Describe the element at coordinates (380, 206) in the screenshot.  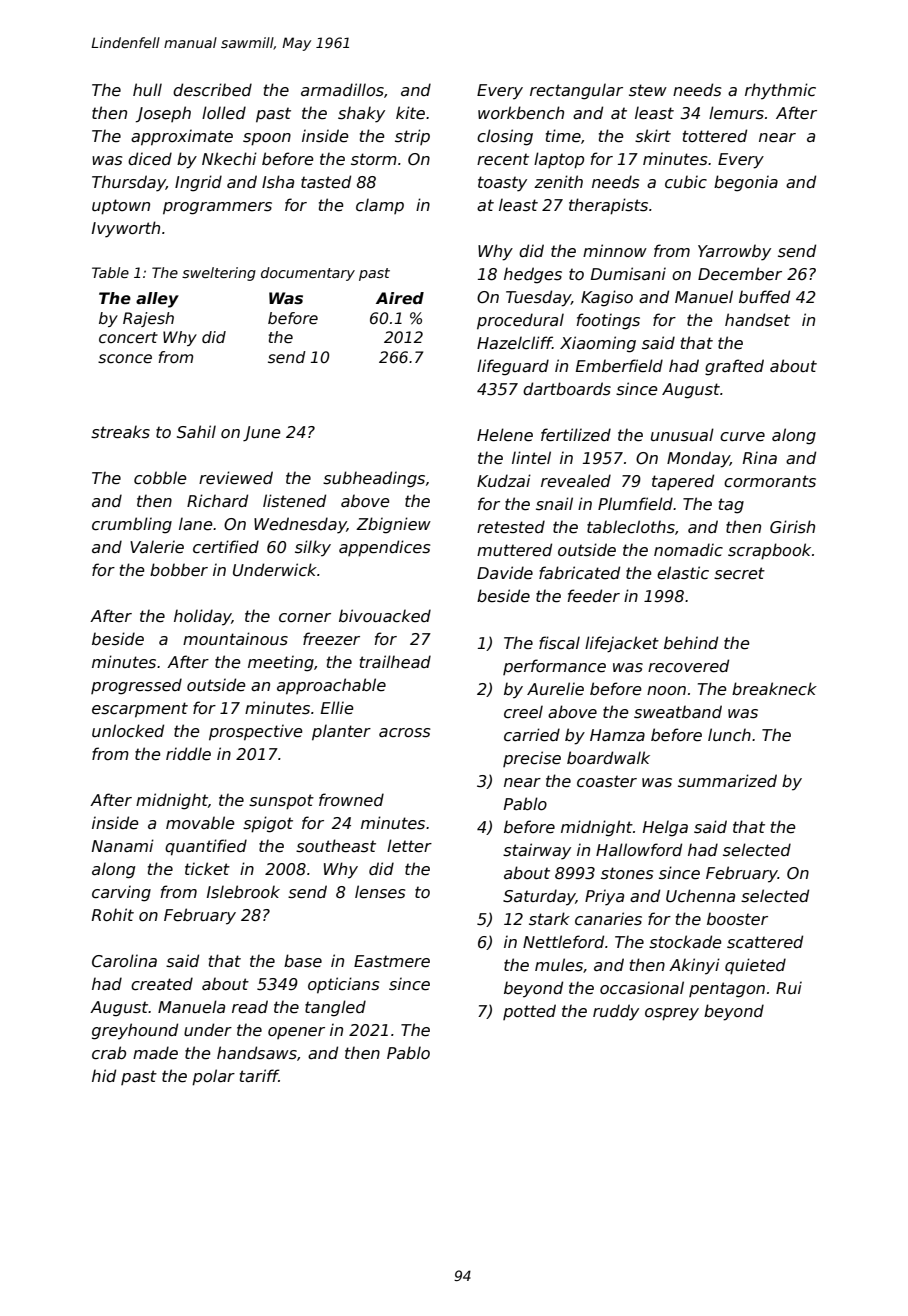
I see `clamp` at that location.
